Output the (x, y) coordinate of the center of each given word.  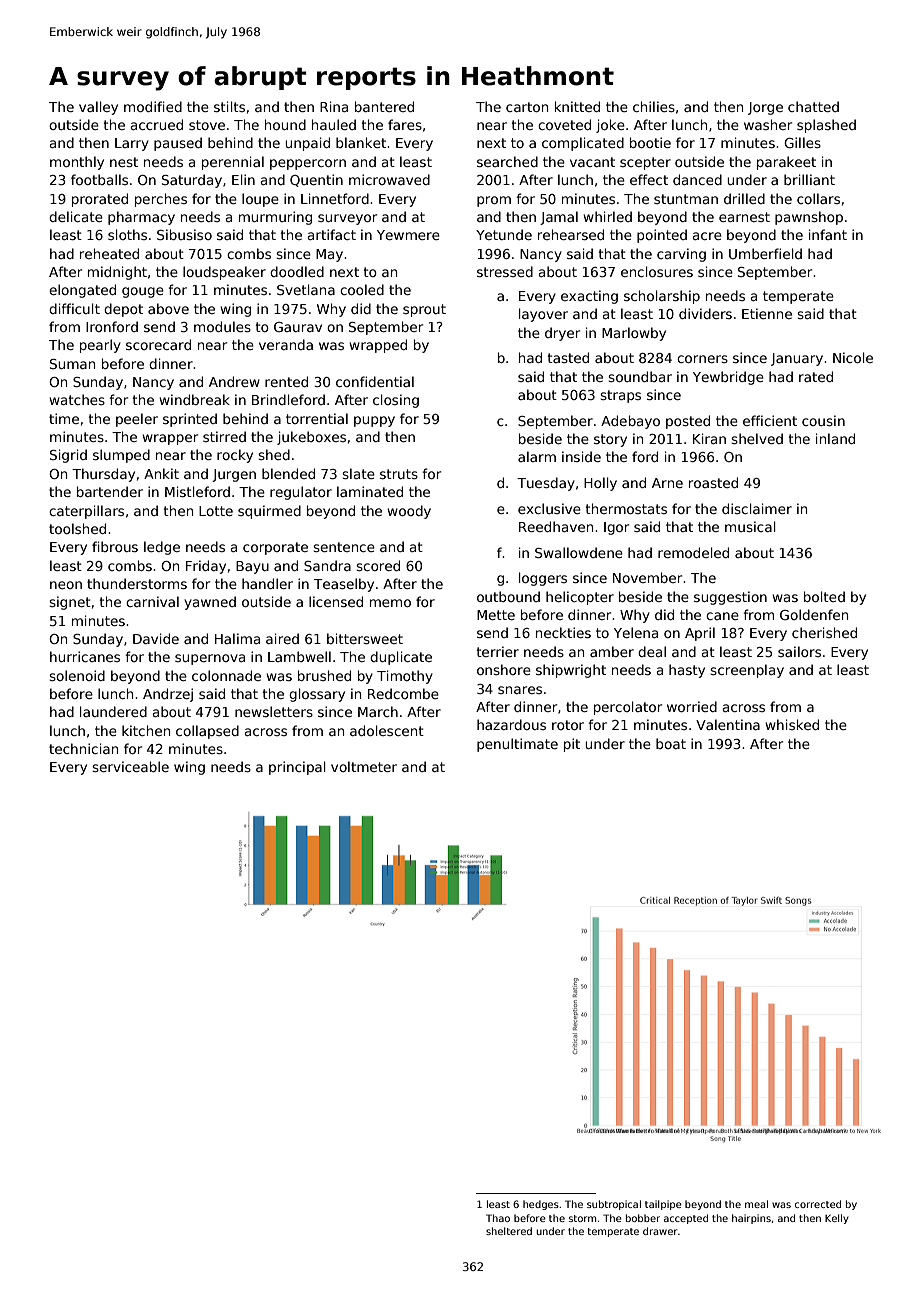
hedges (541, 1205)
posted (688, 422)
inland (835, 438)
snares (520, 690)
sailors (799, 651)
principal (297, 768)
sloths (127, 234)
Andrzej (168, 695)
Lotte (216, 511)
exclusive (549, 508)
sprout (424, 310)
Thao (498, 1218)
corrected (818, 1204)
